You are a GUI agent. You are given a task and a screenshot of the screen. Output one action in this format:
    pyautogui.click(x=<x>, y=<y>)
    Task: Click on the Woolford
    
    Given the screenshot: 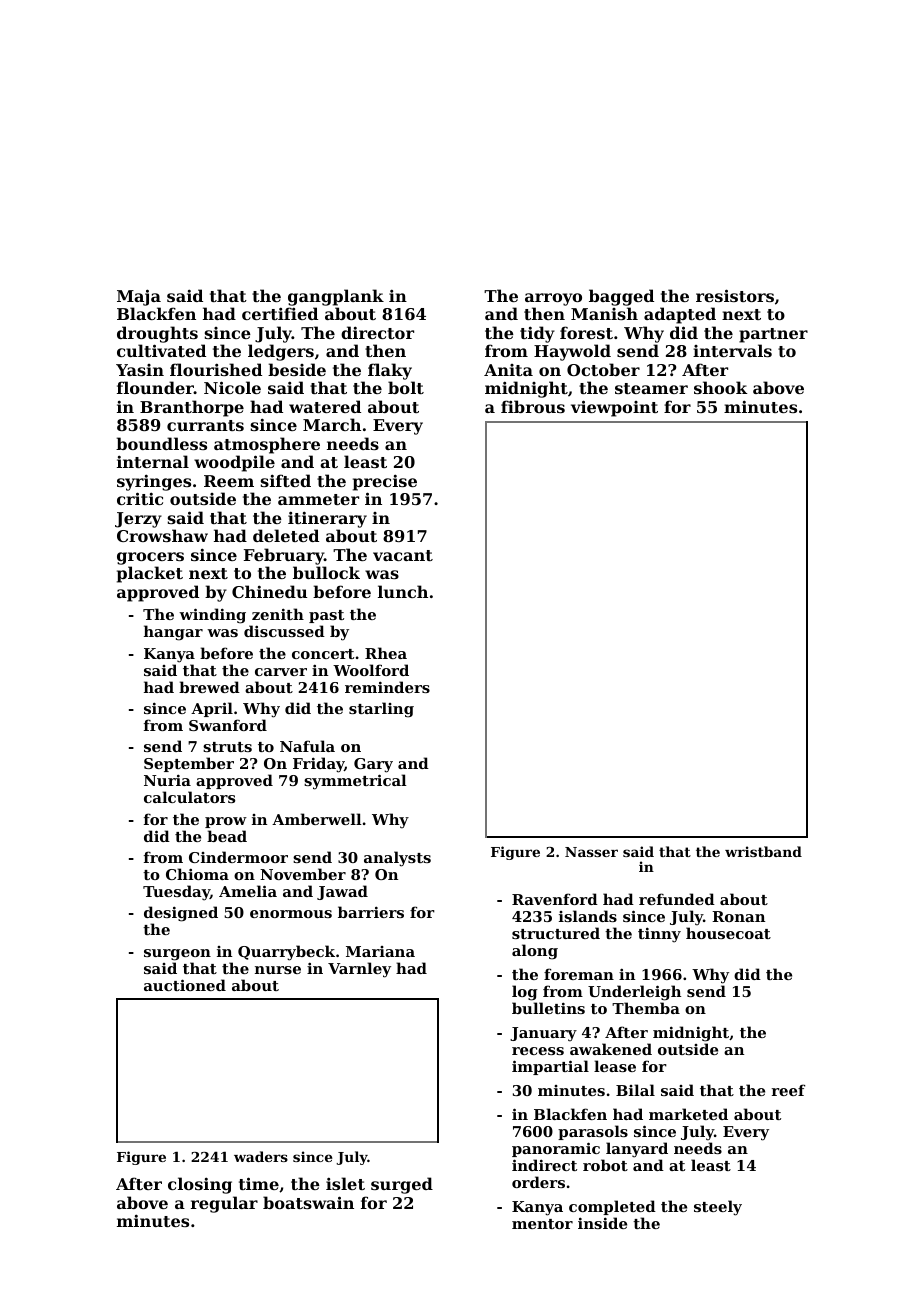 What is the action you would take?
    pyautogui.click(x=371, y=670)
